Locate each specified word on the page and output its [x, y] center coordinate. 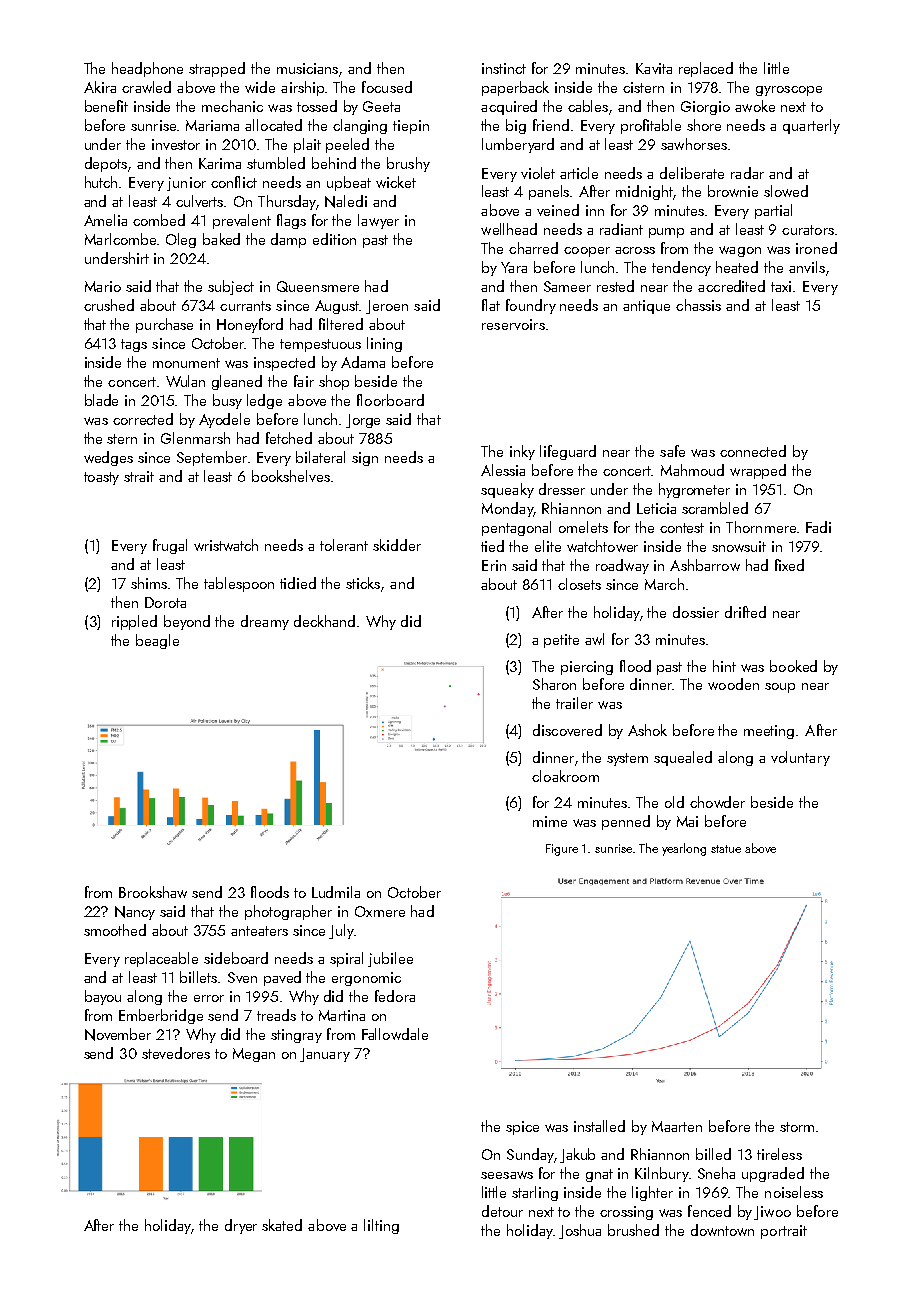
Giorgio [705, 108]
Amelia [105, 220]
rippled [134, 622]
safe [672, 451]
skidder [397, 545]
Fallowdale [395, 1034]
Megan [254, 1055]
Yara [514, 267]
